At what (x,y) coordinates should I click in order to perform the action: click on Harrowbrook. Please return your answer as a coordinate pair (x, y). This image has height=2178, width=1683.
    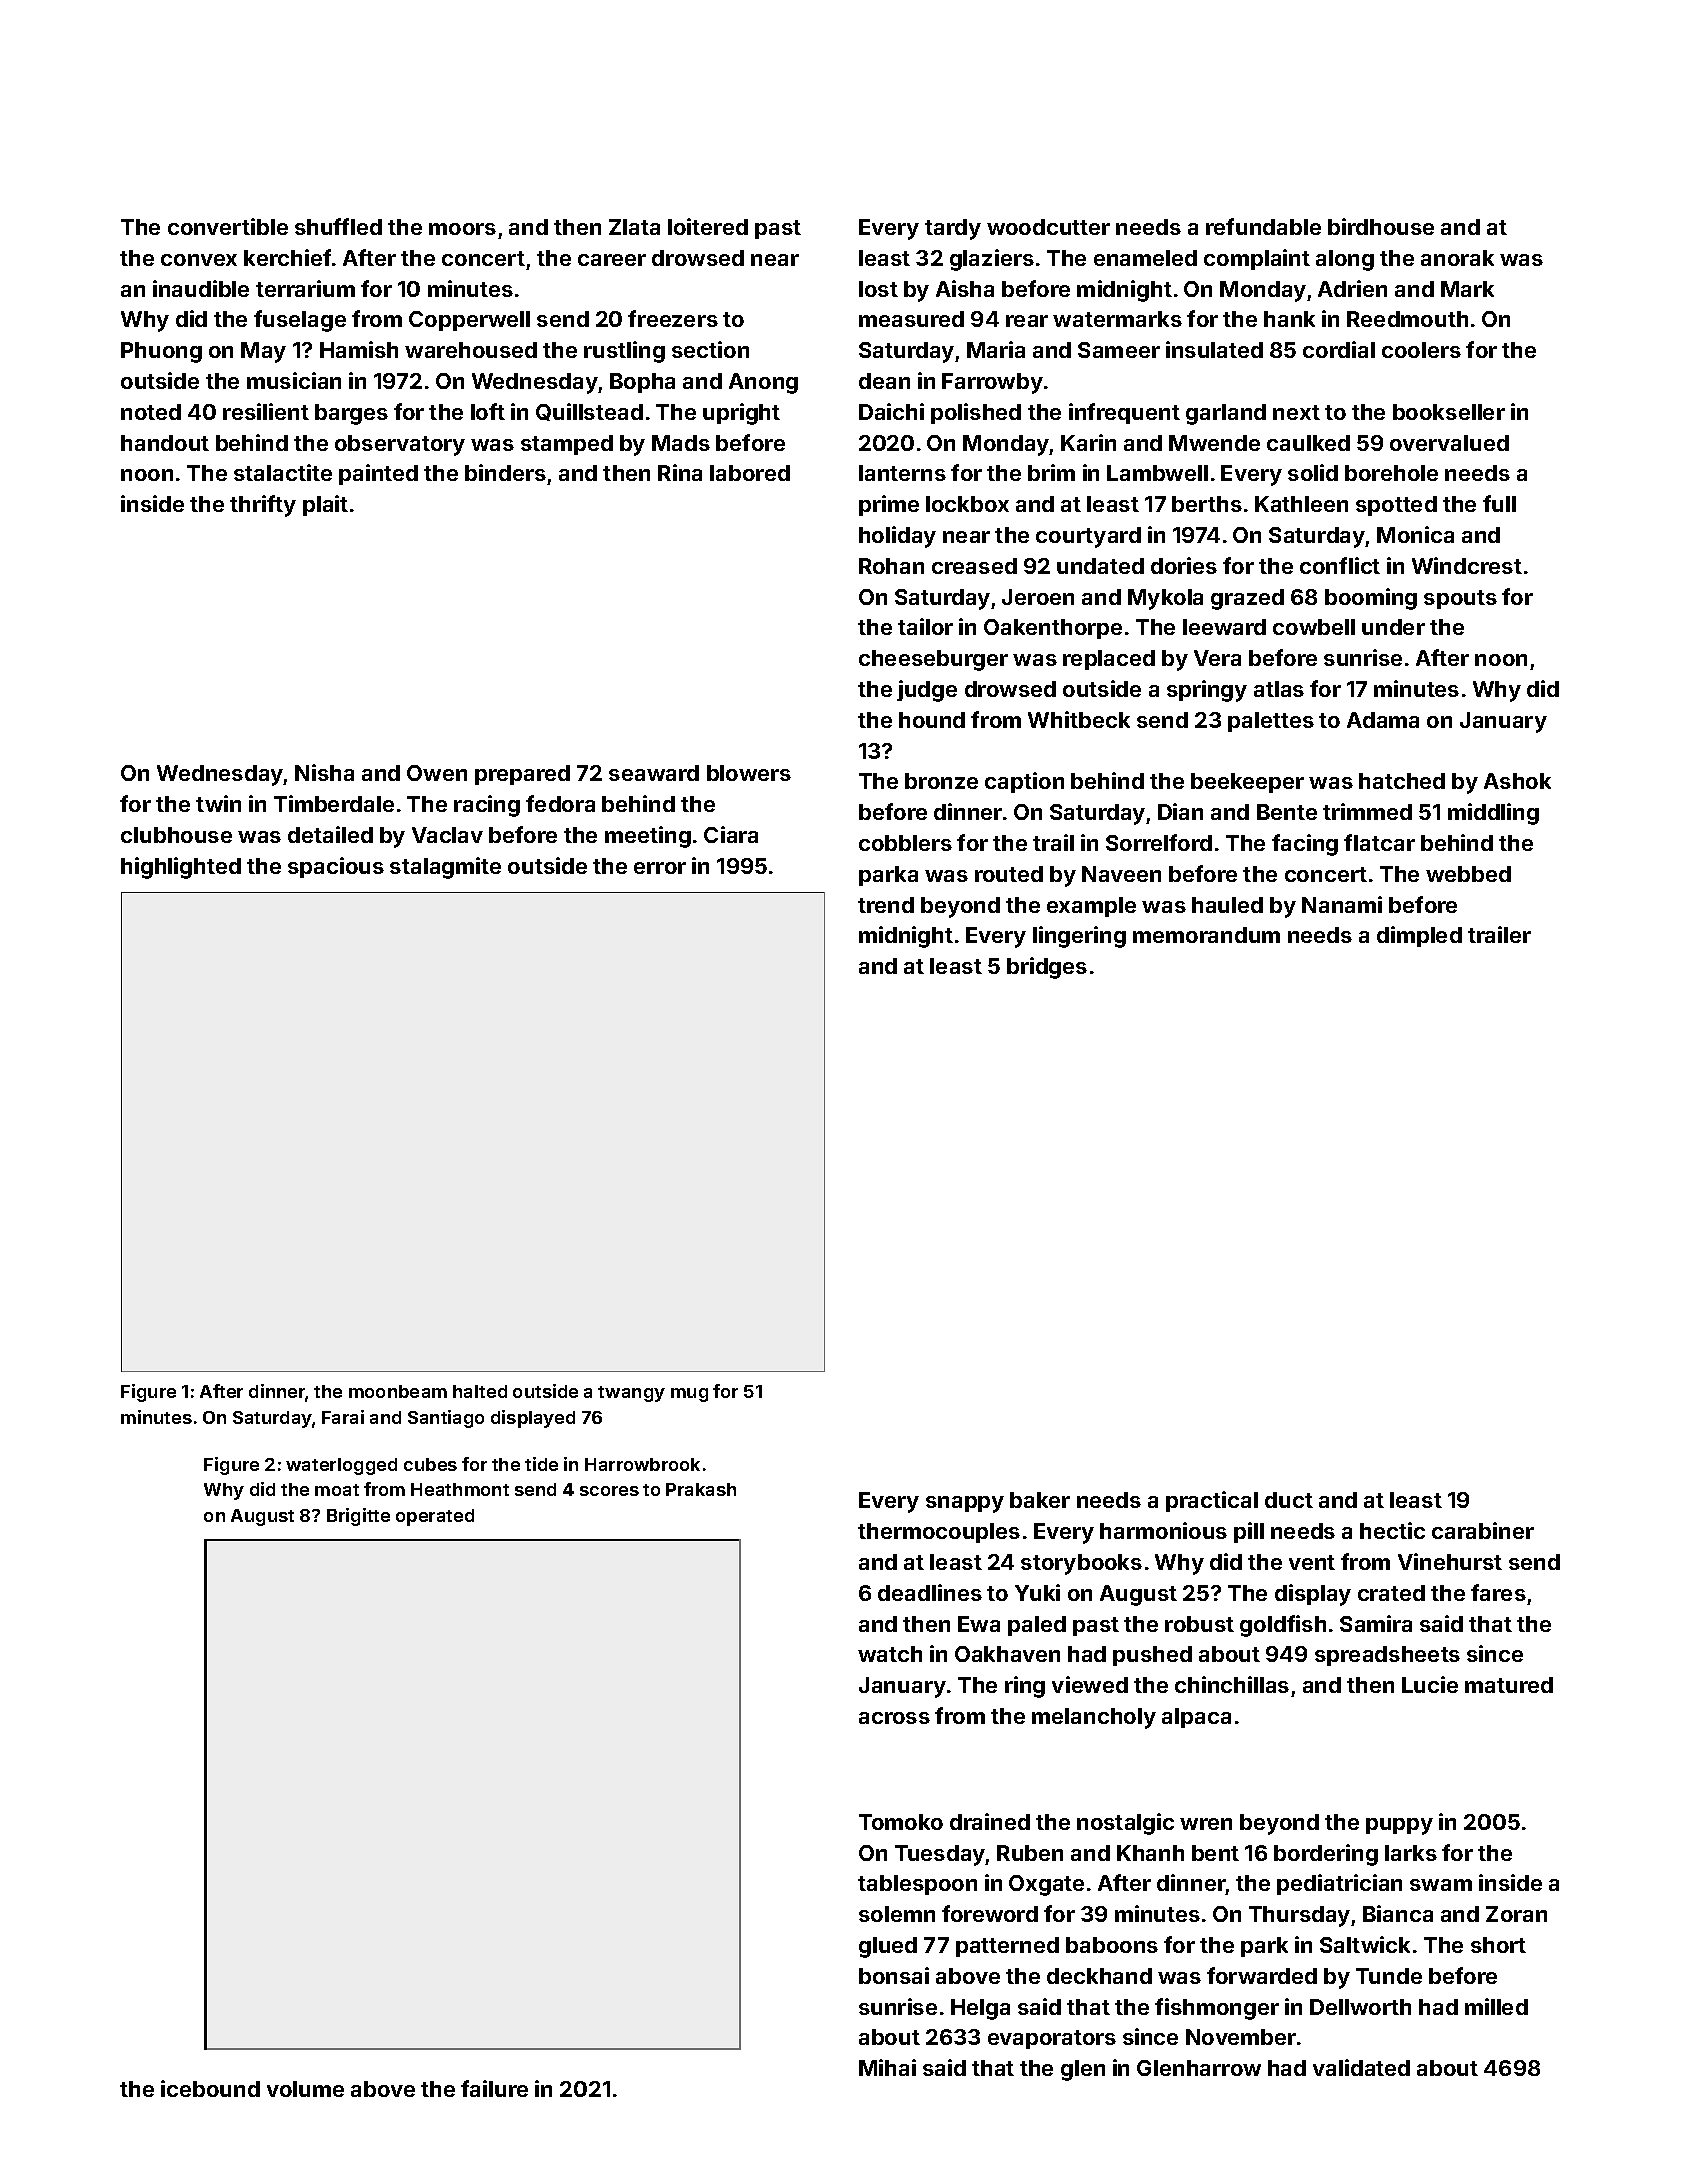
    Looking at the image, I should click on (642, 1464).
